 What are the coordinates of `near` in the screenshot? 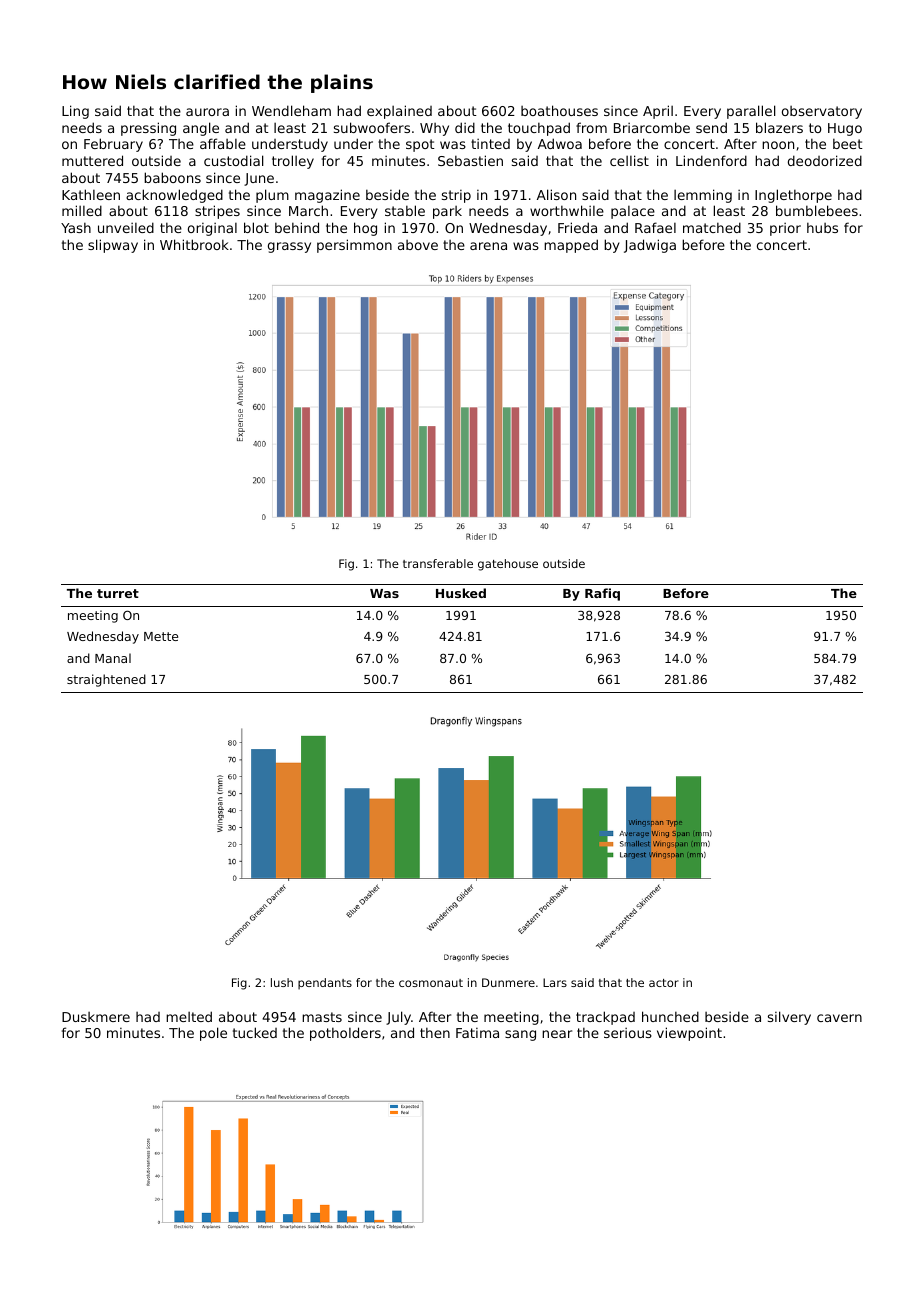 It's located at (557, 1034).
